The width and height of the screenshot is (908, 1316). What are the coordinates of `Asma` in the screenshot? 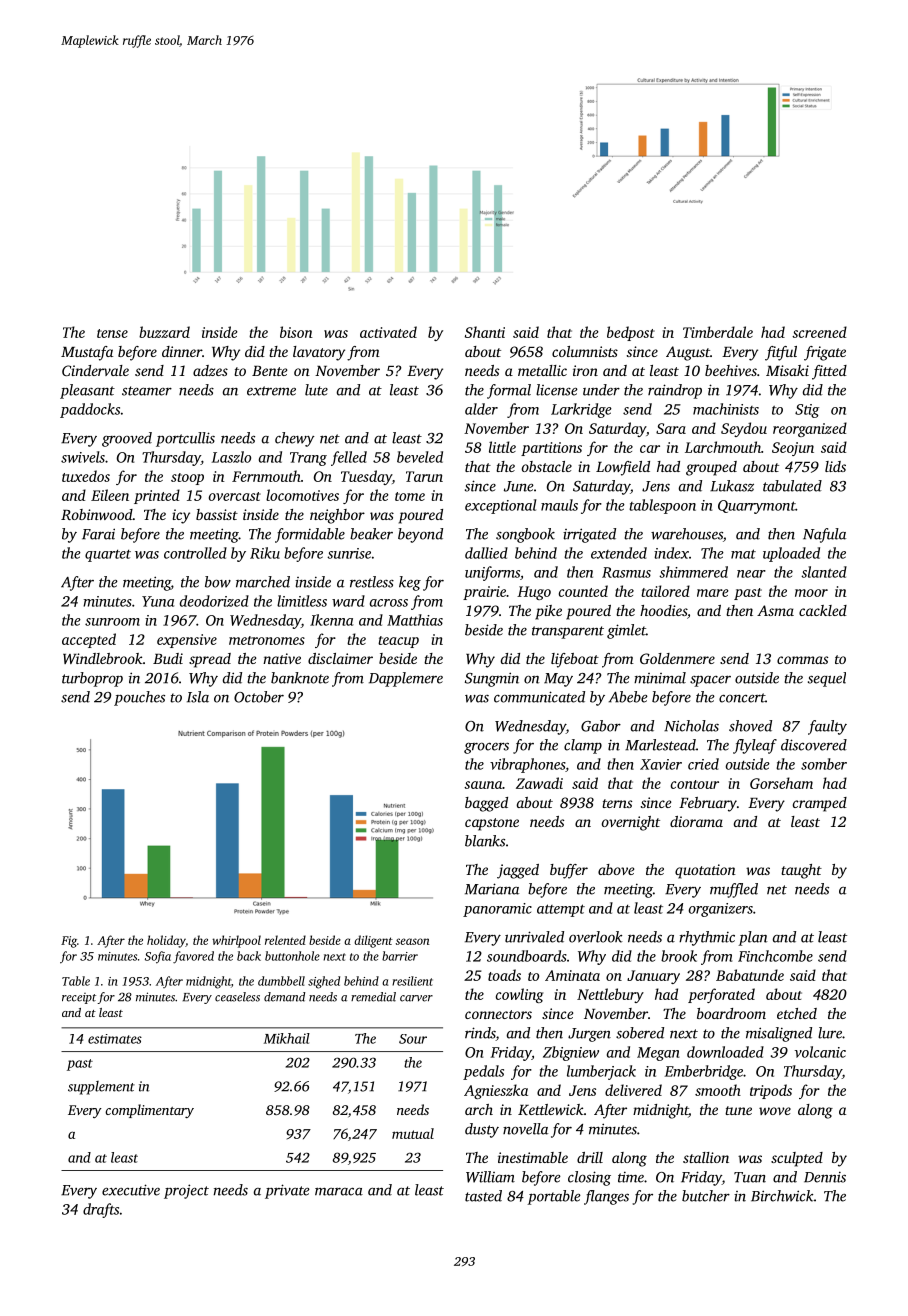 It's located at (775, 610).
